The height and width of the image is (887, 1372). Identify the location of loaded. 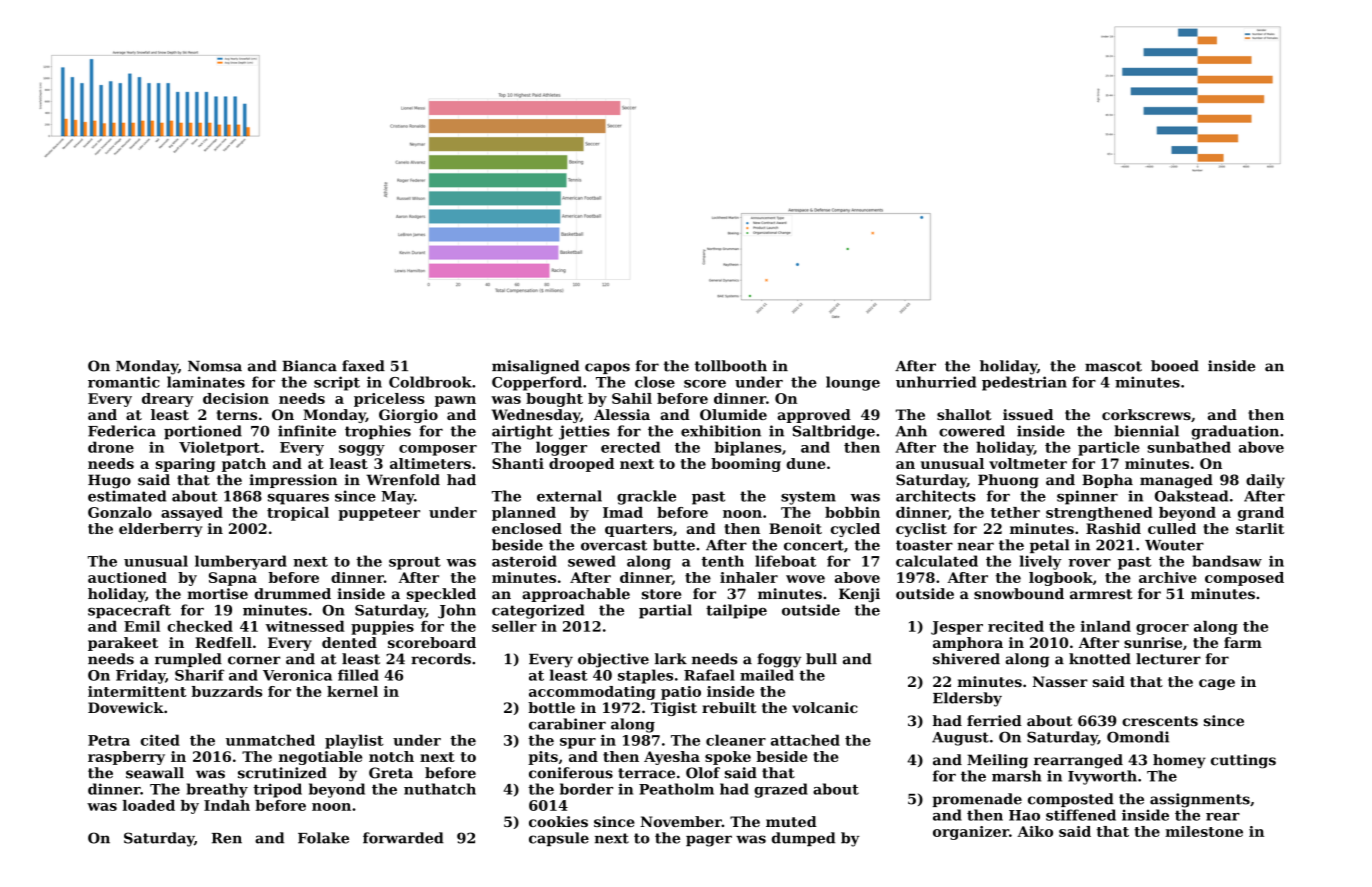
(149, 805).
